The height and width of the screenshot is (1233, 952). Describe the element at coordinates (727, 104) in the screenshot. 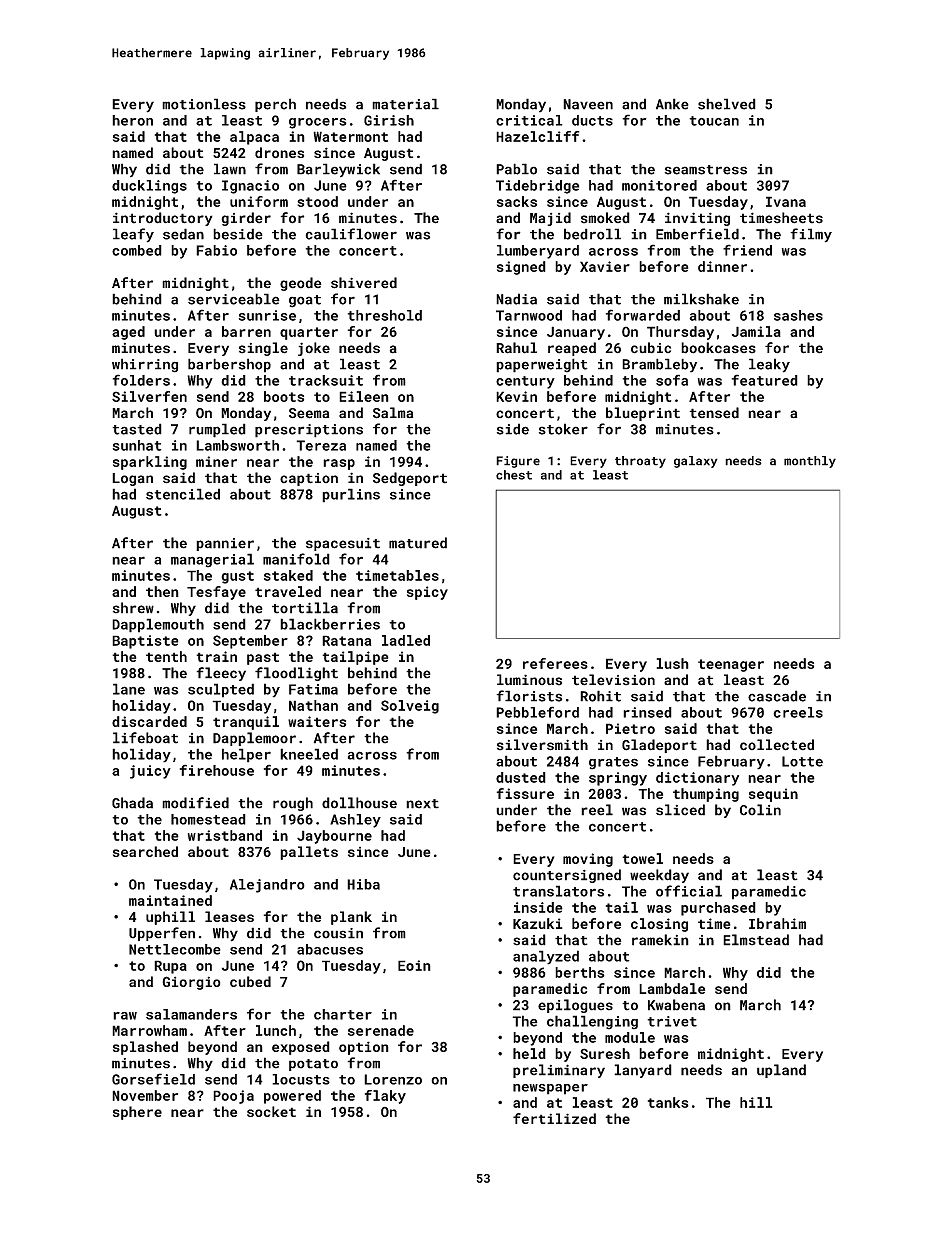

I see `shelved` at that location.
